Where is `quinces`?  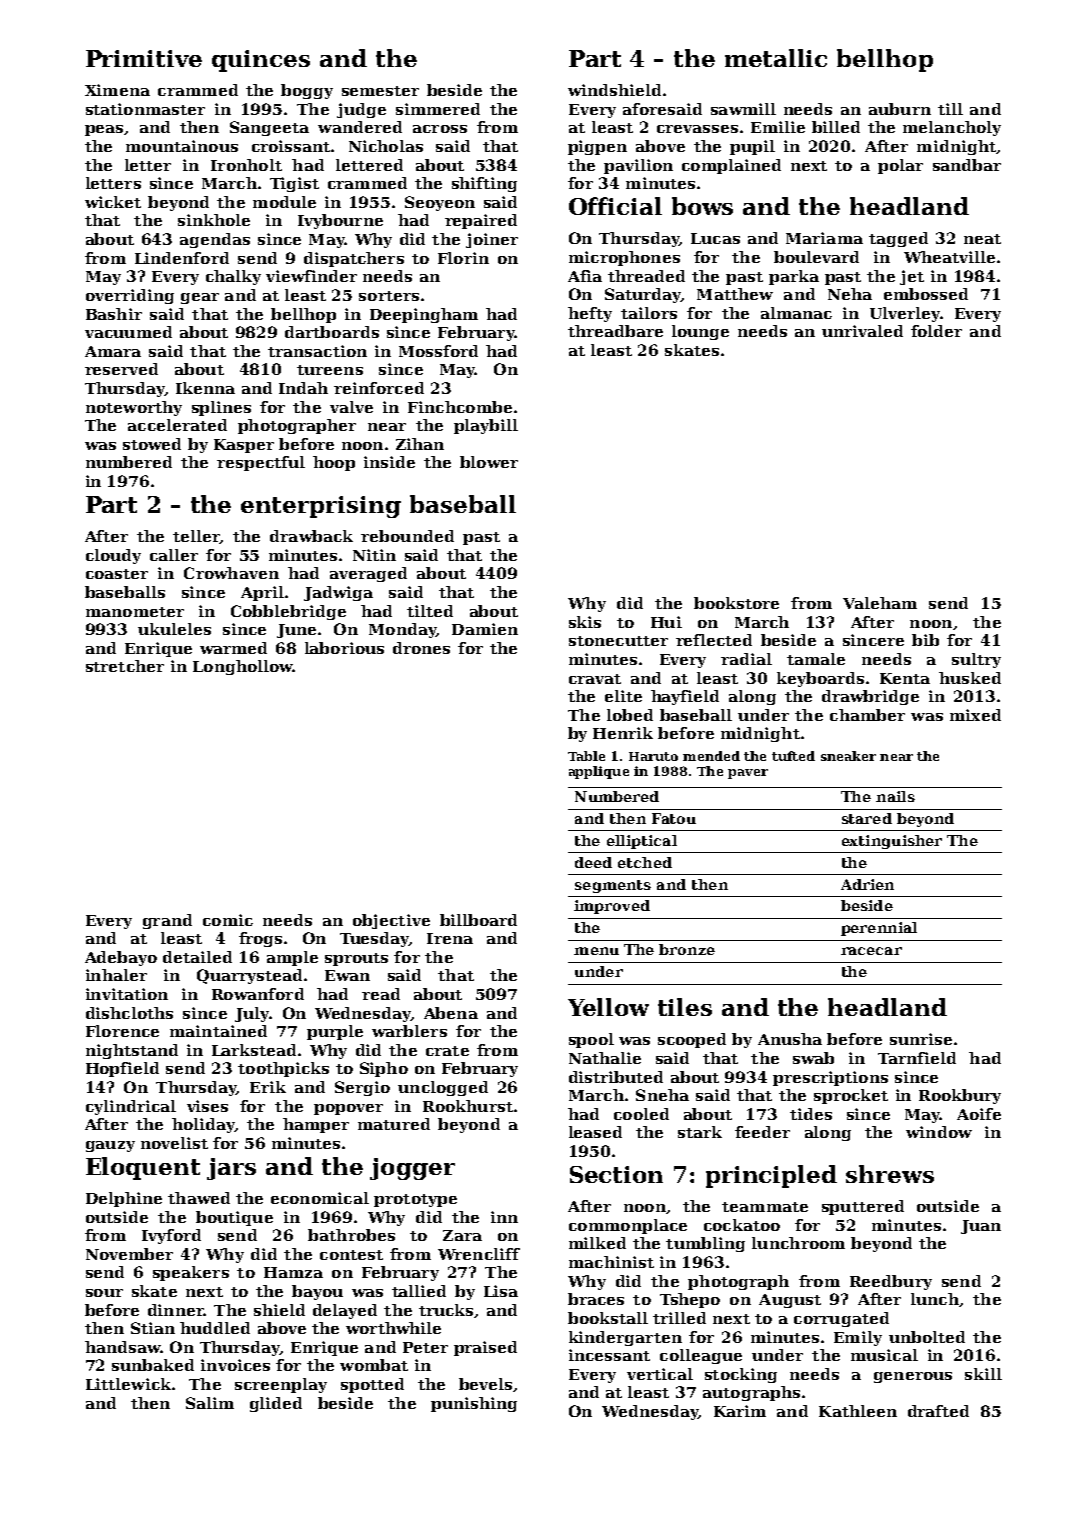
quinces is located at coordinates (261, 61).
